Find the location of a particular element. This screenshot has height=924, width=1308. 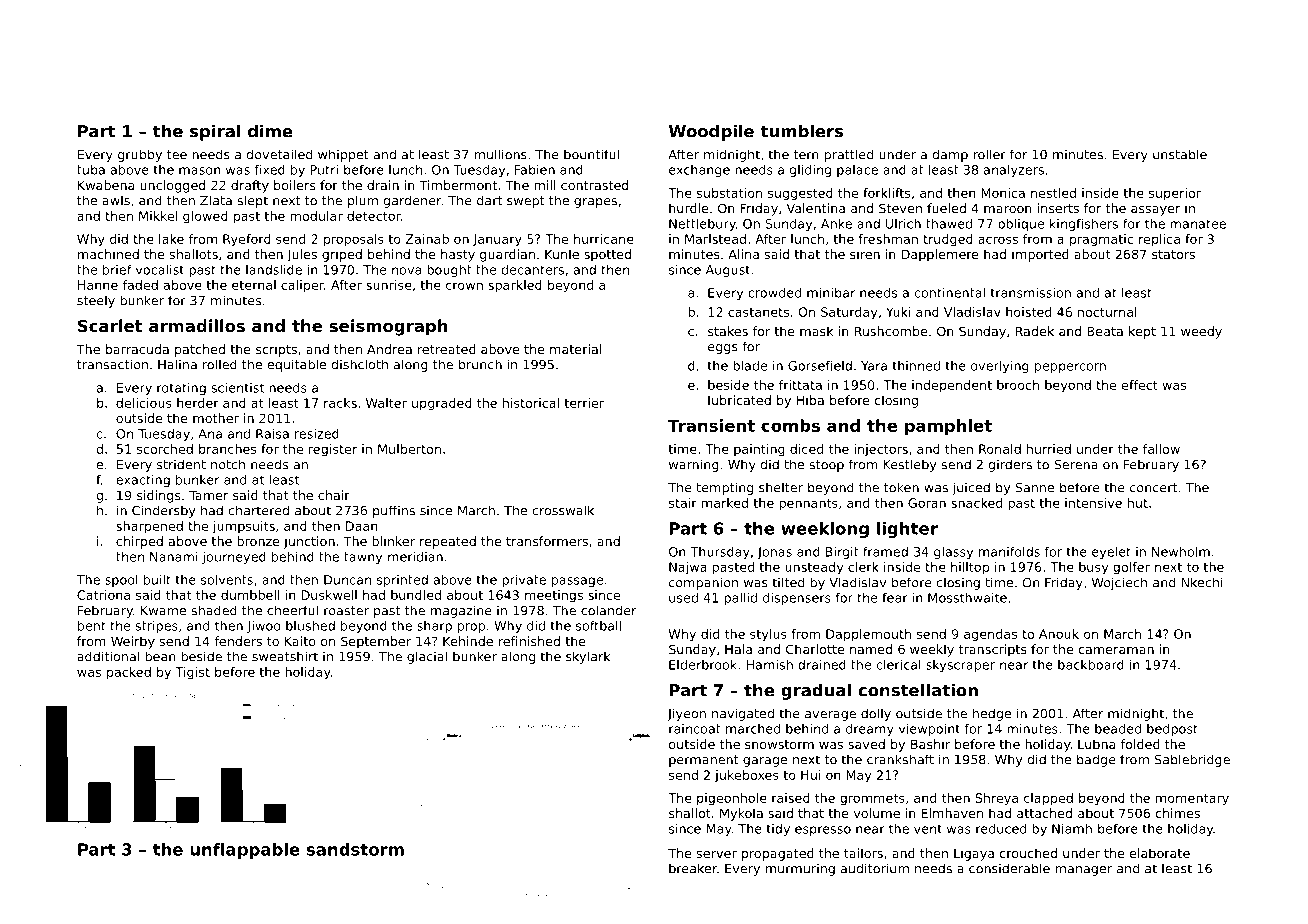

glacial is located at coordinates (427, 657).
